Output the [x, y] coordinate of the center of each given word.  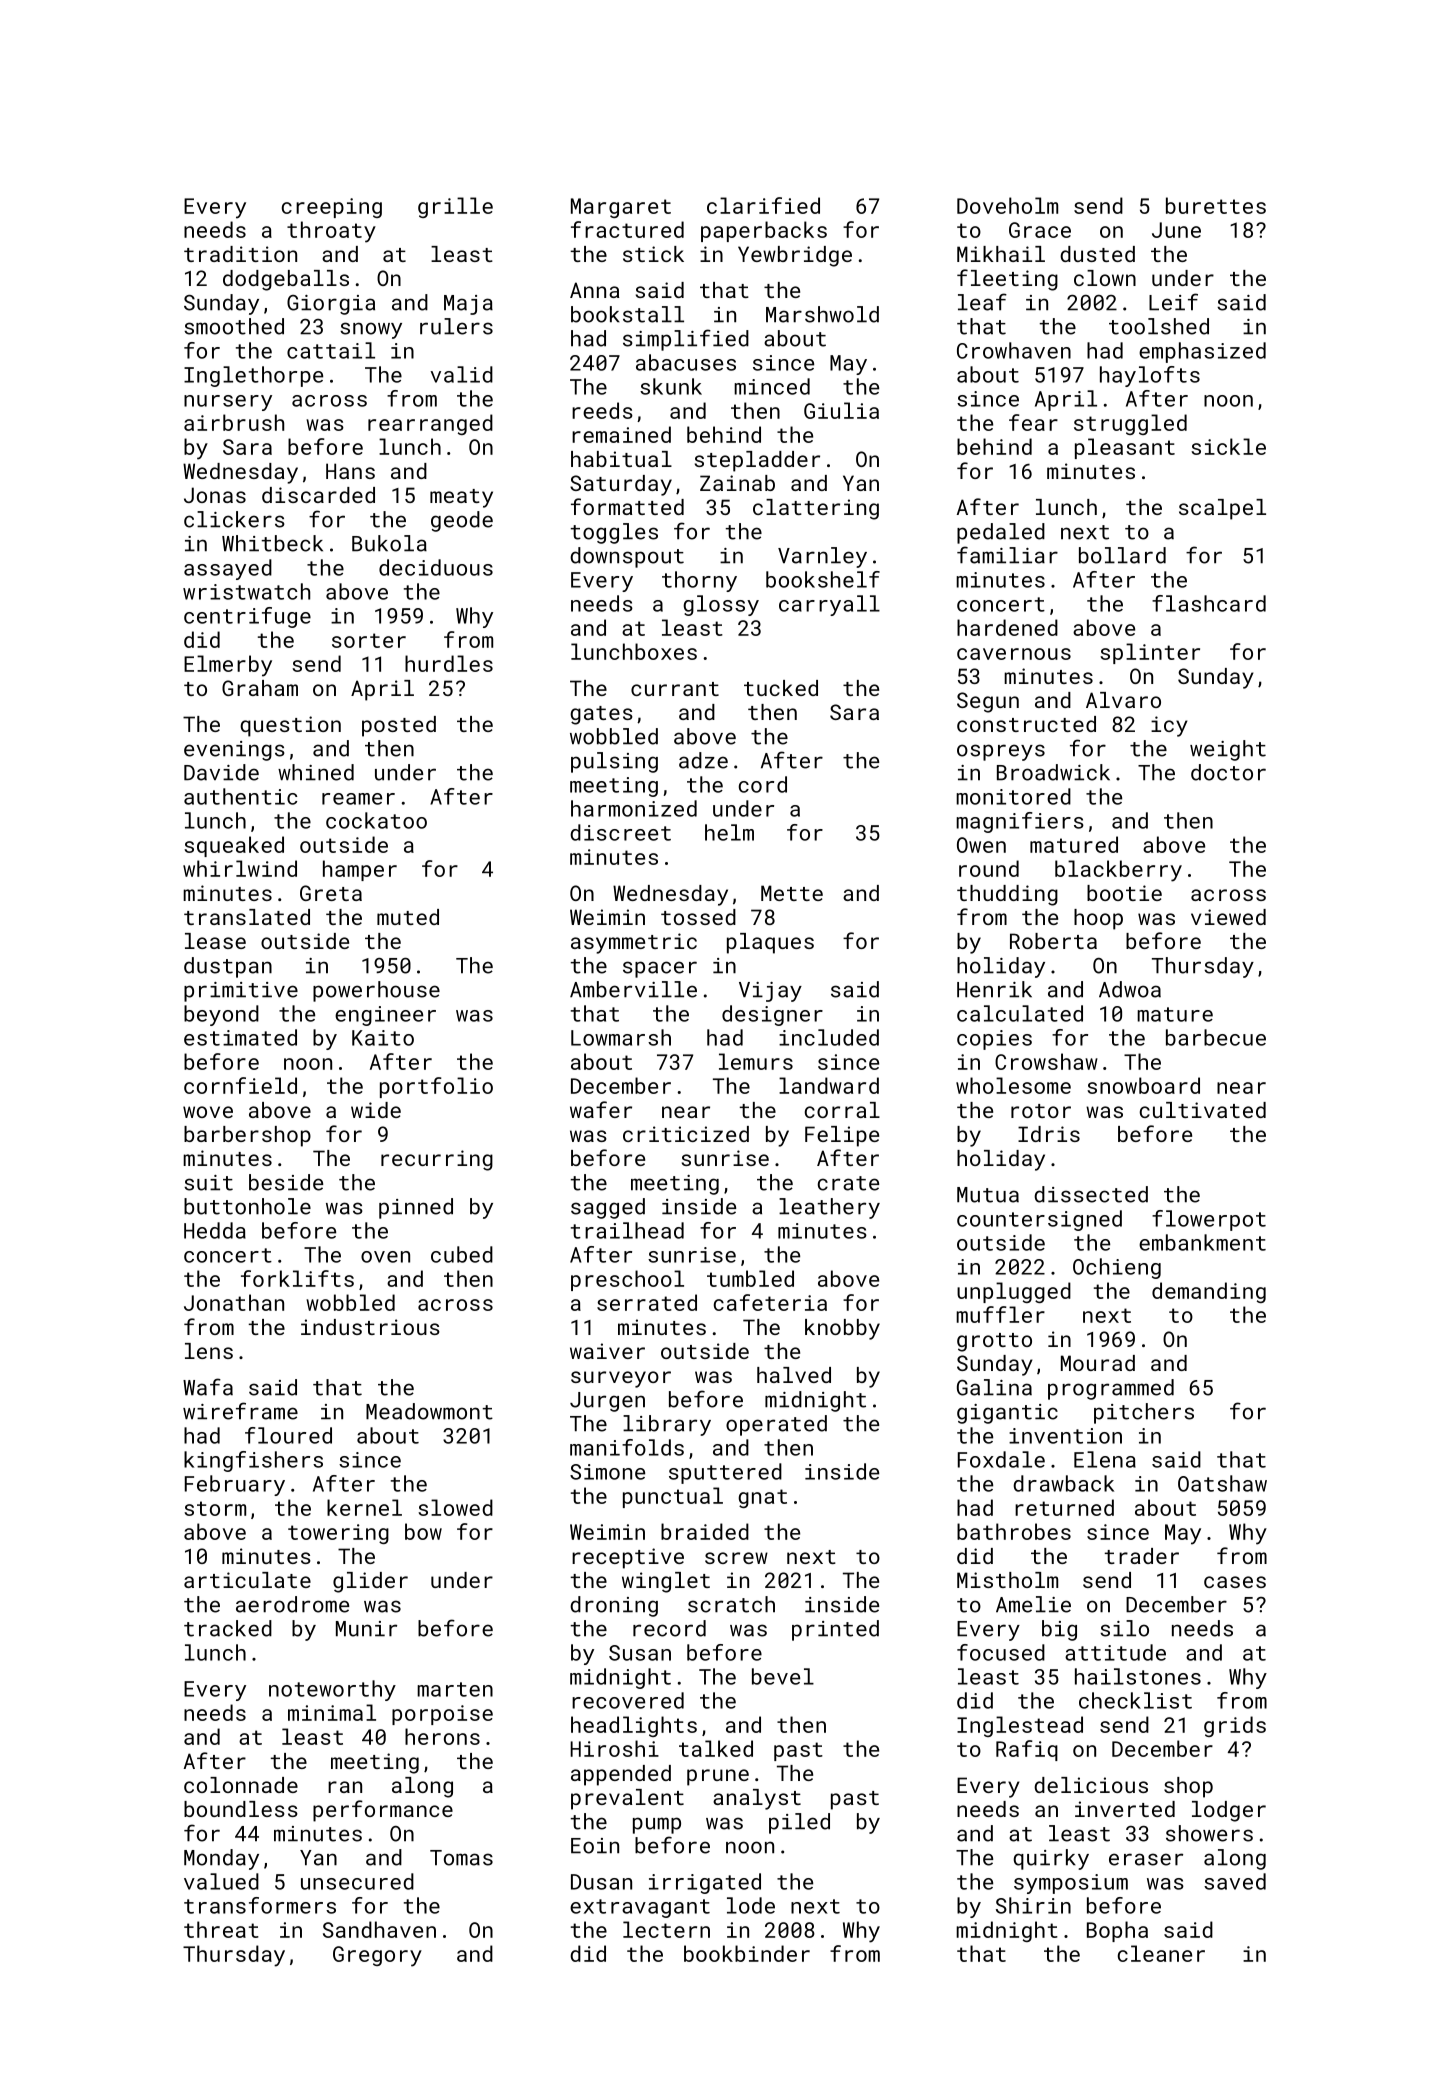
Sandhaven [379, 1929]
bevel [783, 1676]
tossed [698, 917]
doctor [1228, 772]
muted [408, 917]
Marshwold [822, 314]
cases [1235, 1582]
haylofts [1150, 376]
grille [455, 207]
